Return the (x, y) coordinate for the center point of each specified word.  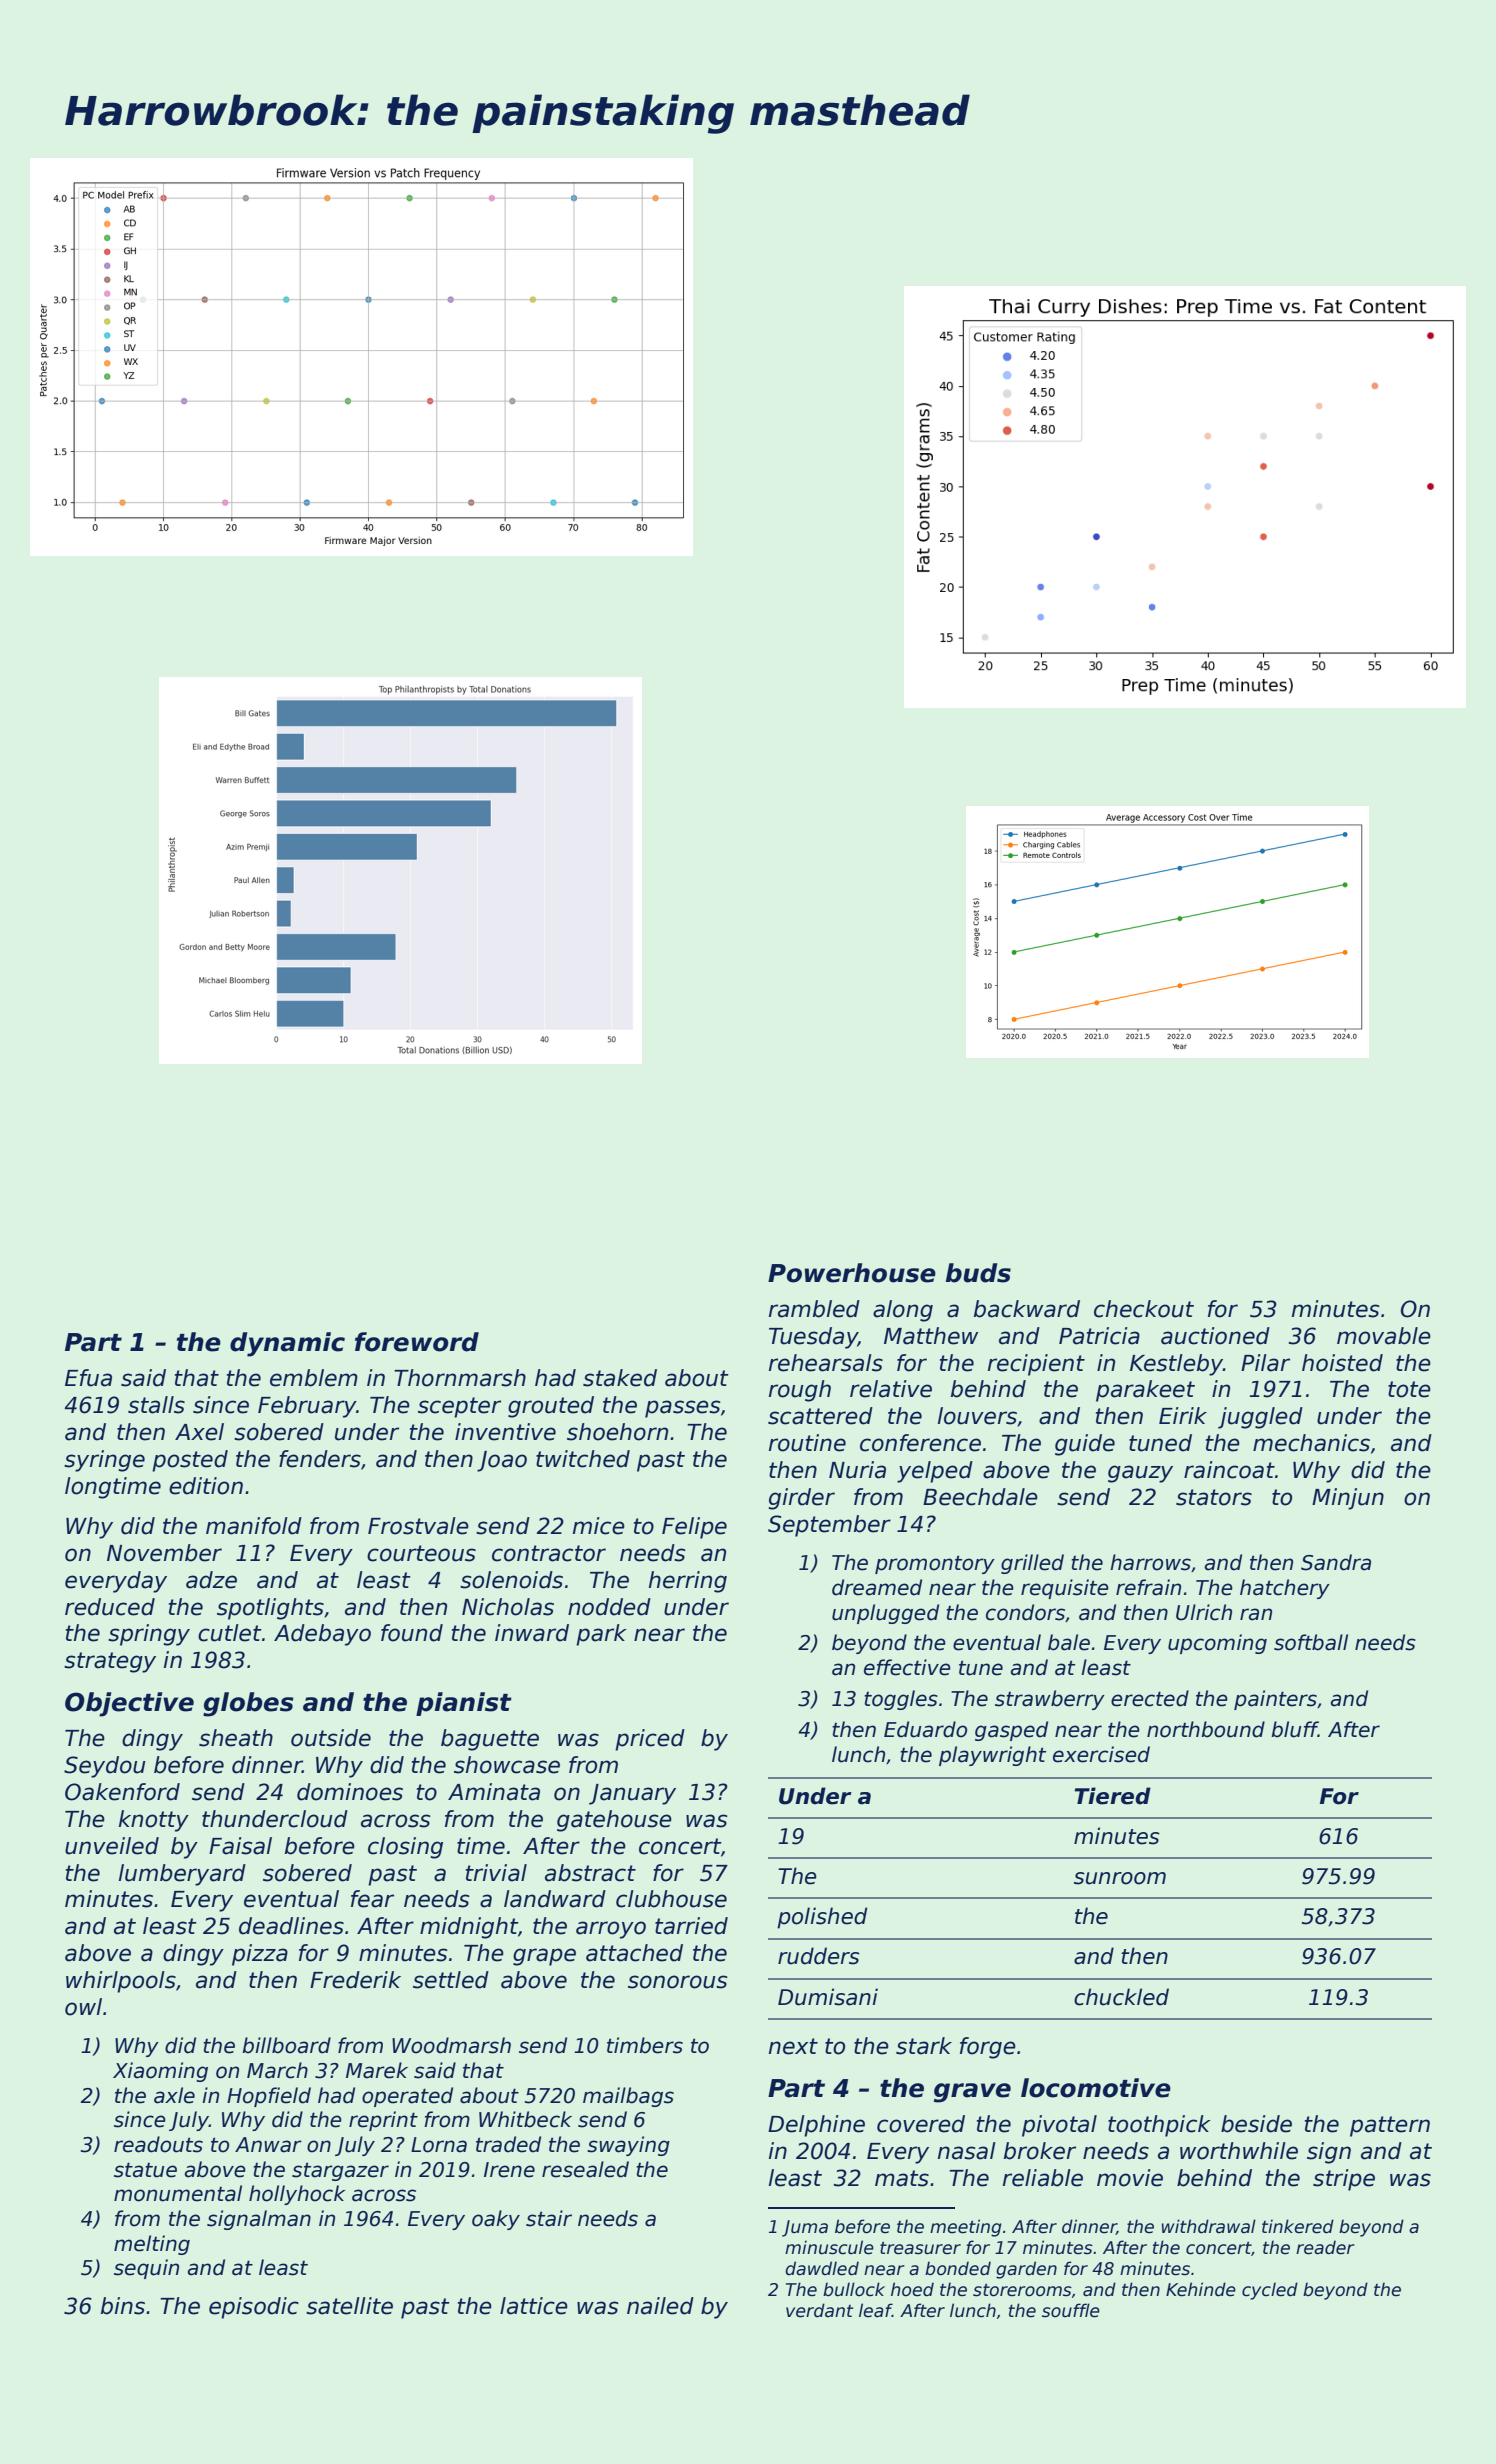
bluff (1294, 1729)
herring (688, 1582)
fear (372, 1899)
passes (683, 1409)
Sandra (1336, 1562)
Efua (88, 1378)
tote (1409, 1389)
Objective (129, 1704)
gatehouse (614, 1821)
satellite (349, 2306)
